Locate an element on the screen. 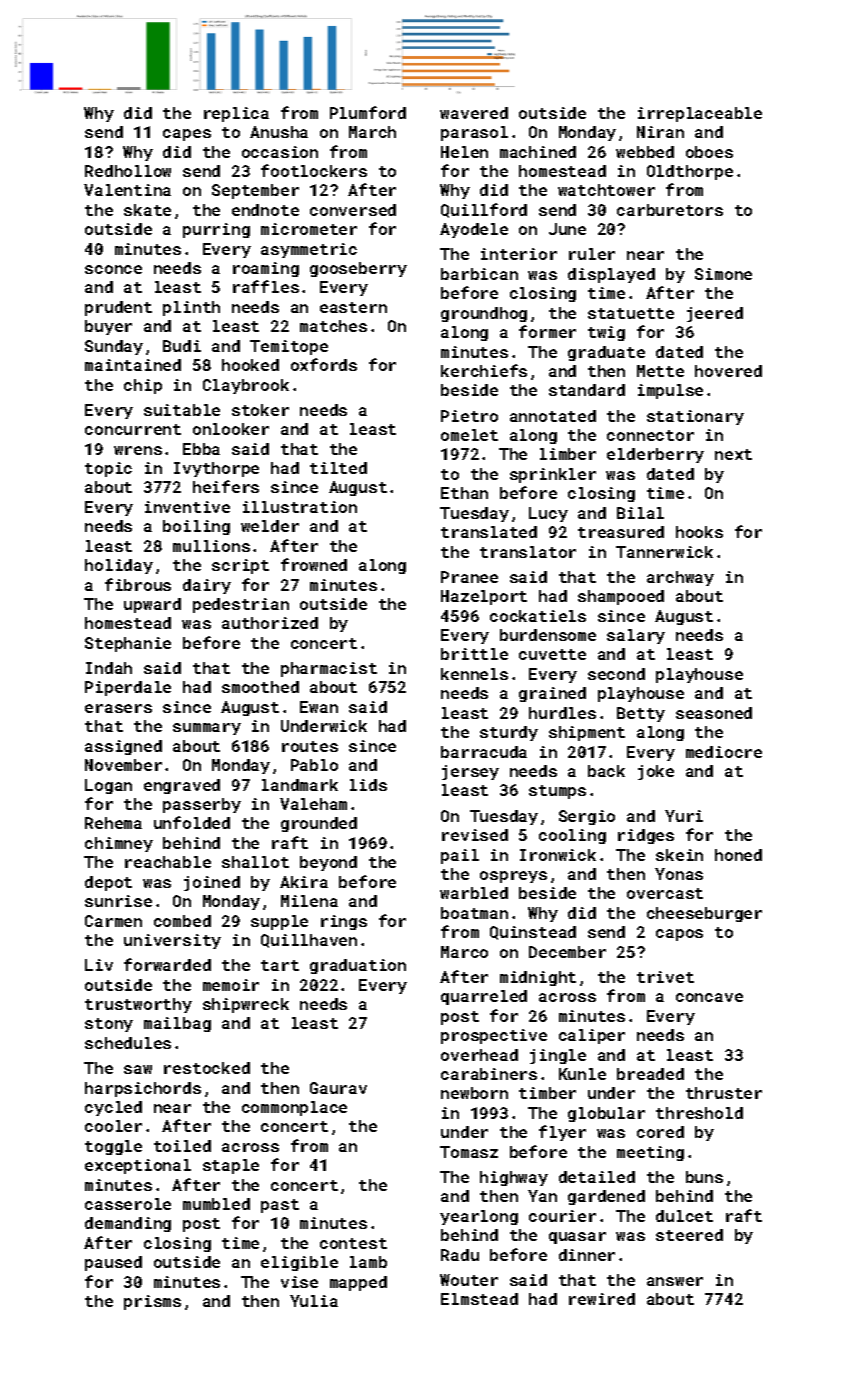  breaded is located at coordinates (650, 1074).
